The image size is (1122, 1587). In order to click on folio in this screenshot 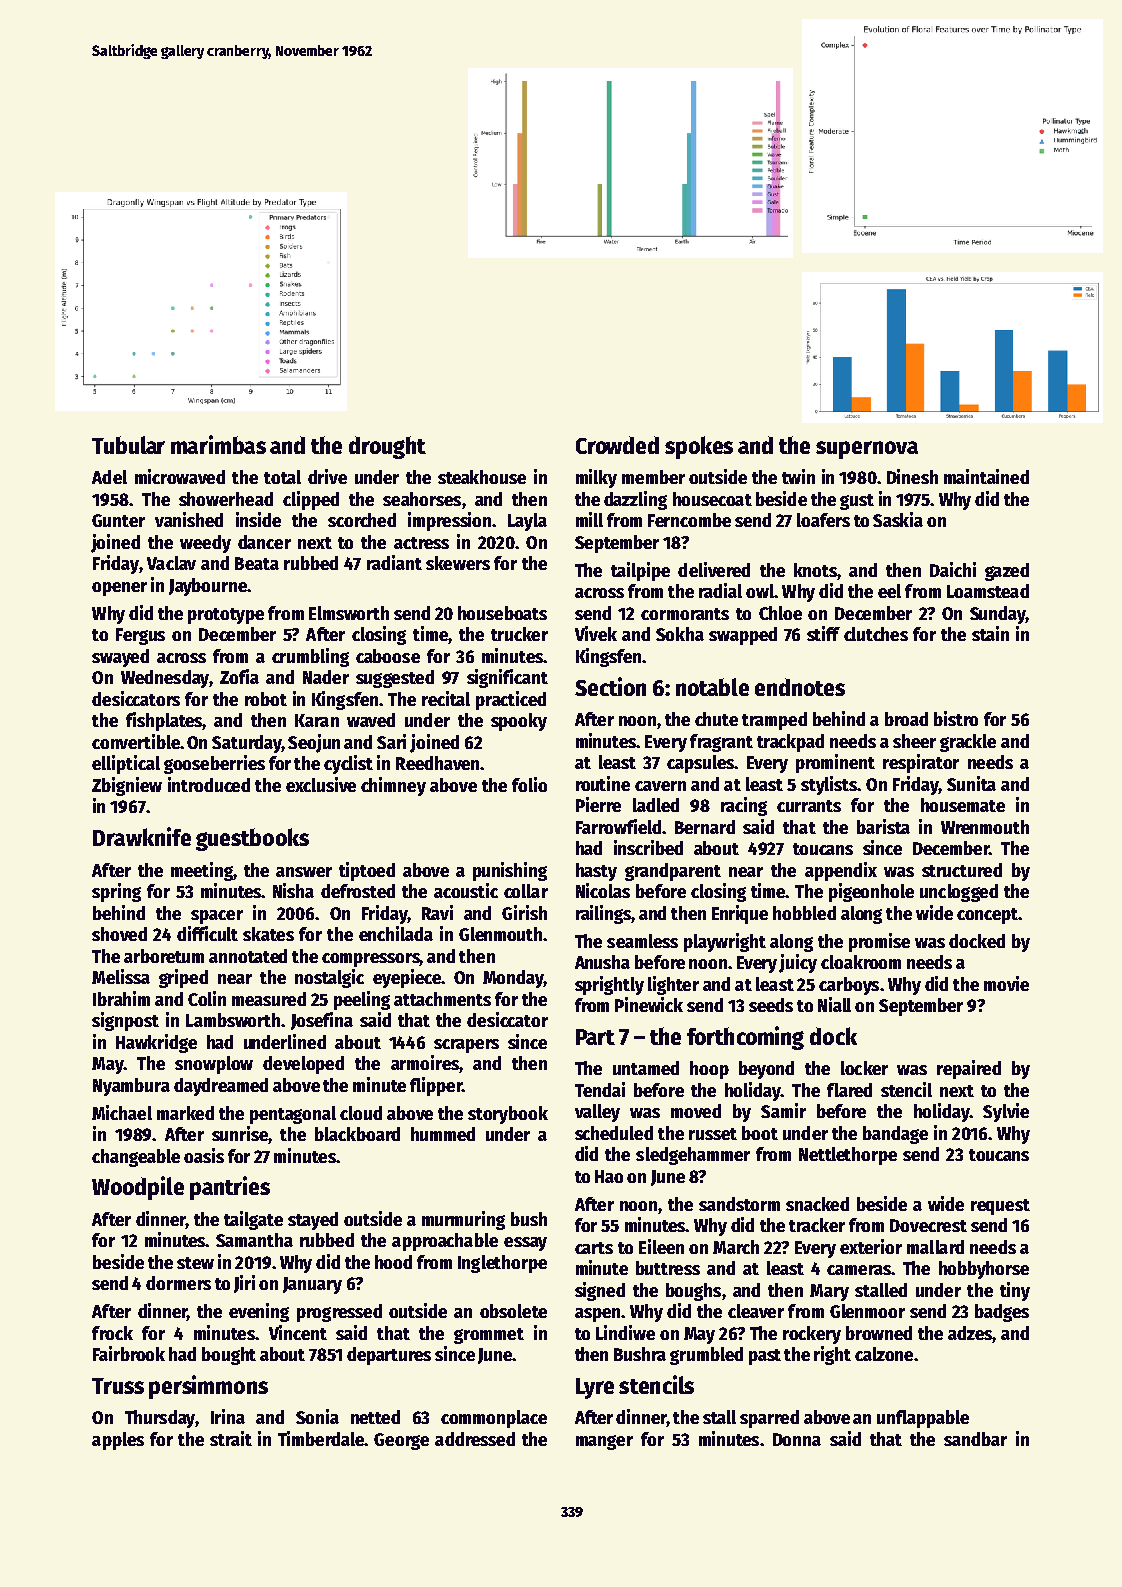, I will do `click(529, 784)`.
